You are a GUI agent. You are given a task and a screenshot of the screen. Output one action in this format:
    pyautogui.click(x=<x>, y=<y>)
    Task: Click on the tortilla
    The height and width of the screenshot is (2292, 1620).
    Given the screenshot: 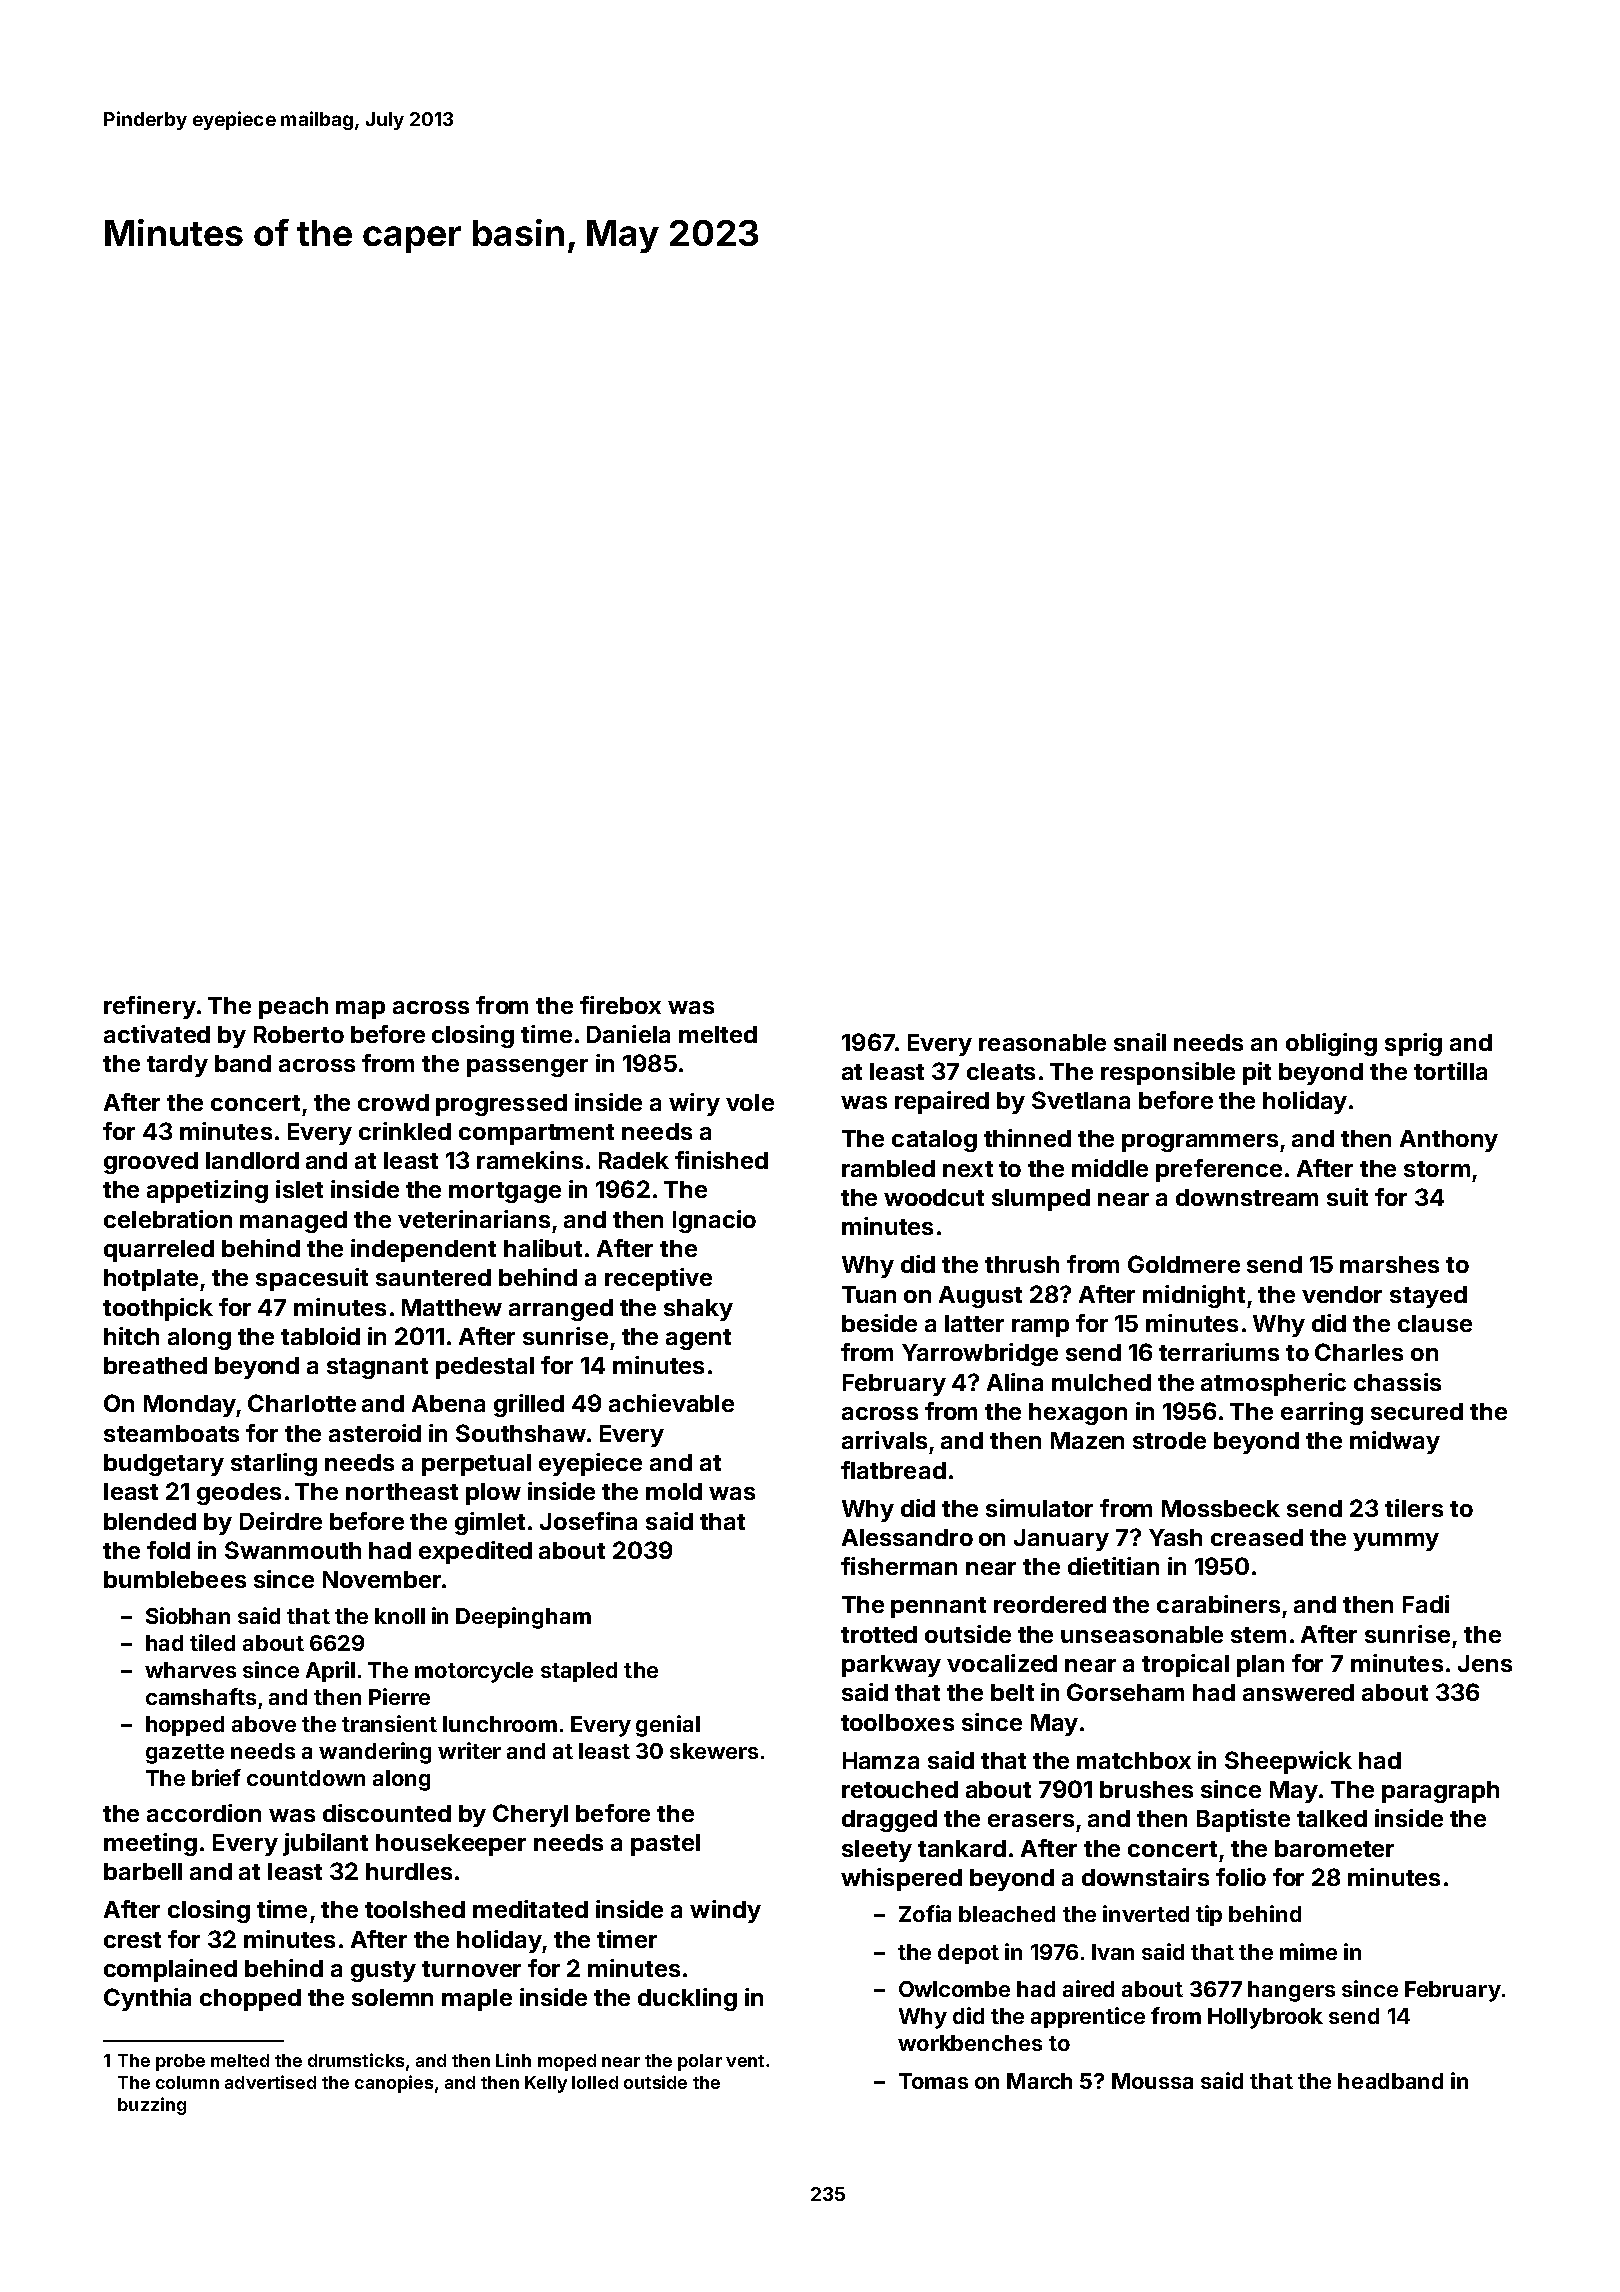 What is the action you would take?
    pyautogui.click(x=1450, y=1071)
